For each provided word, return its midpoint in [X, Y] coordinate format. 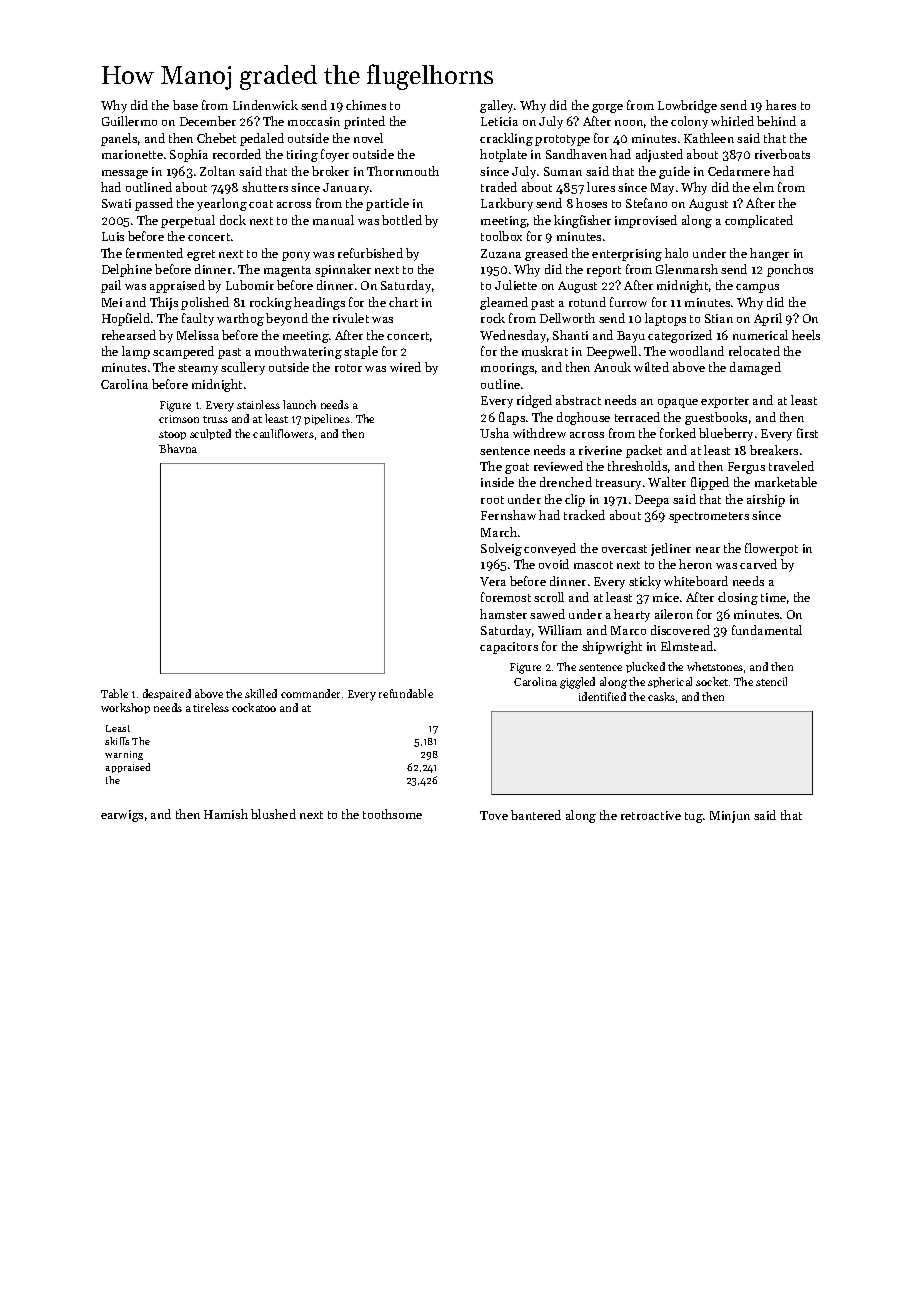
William [560, 630]
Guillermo [129, 121]
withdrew [539, 433]
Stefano [646, 203]
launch [299, 404]
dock [233, 220]
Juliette [516, 285]
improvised [646, 221]
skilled [261, 693]
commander [310, 693]
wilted [651, 367]
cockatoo [254, 707]
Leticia [499, 121]
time [773, 597]
